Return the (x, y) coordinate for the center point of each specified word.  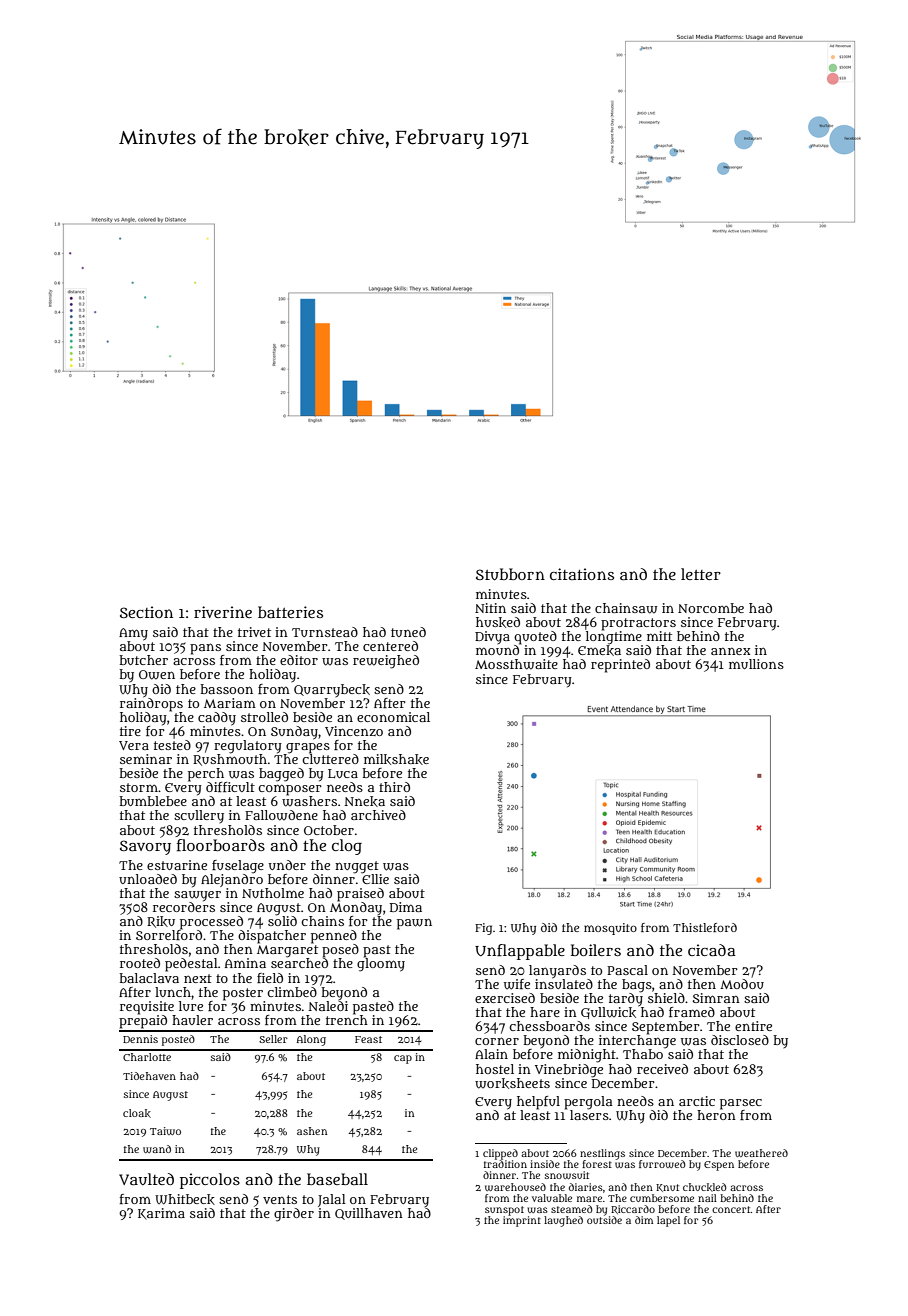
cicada (712, 950)
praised (360, 894)
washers (309, 801)
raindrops (151, 704)
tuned (408, 632)
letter (701, 574)
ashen (312, 1131)
